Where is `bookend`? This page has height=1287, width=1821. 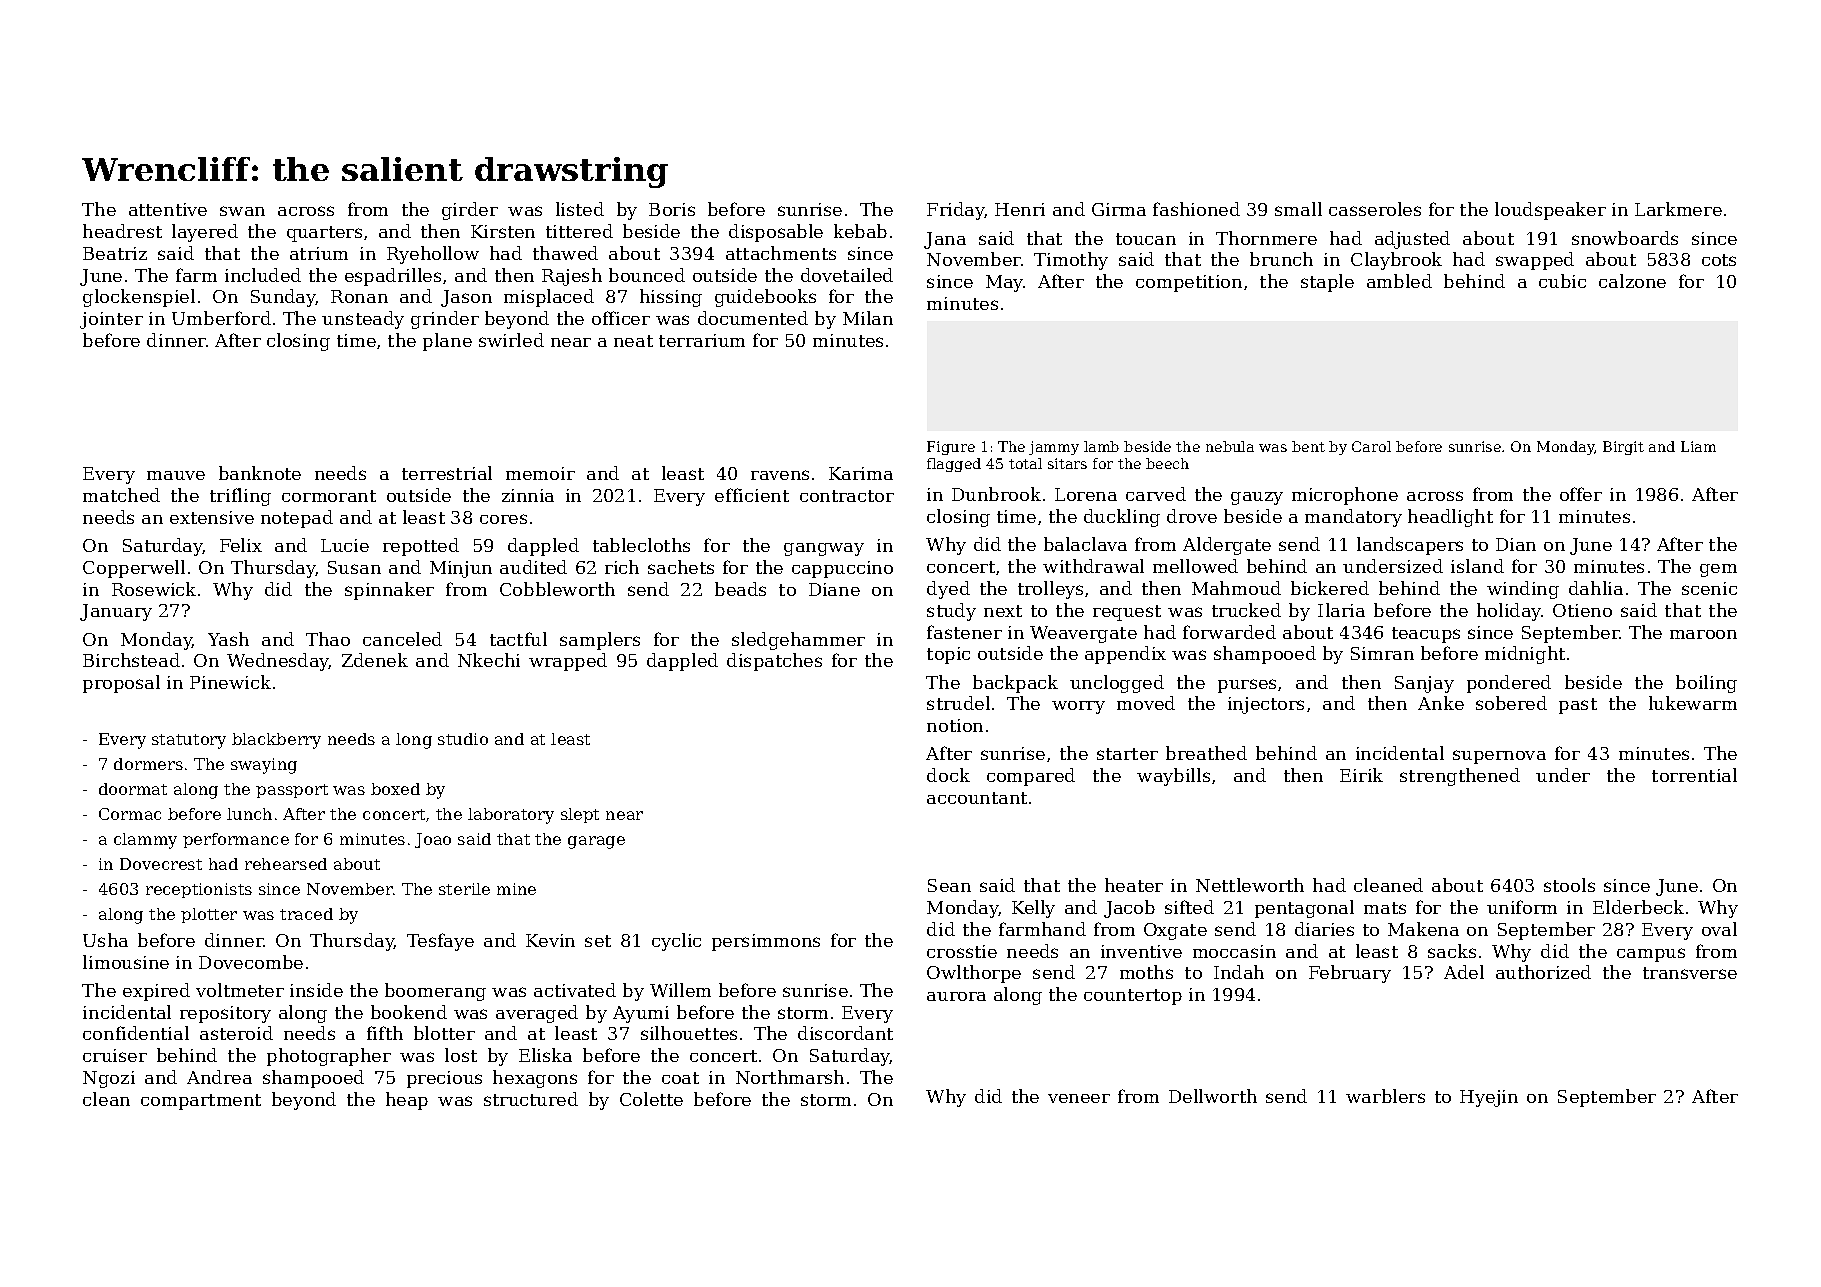
bookend is located at coordinates (409, 1012).
